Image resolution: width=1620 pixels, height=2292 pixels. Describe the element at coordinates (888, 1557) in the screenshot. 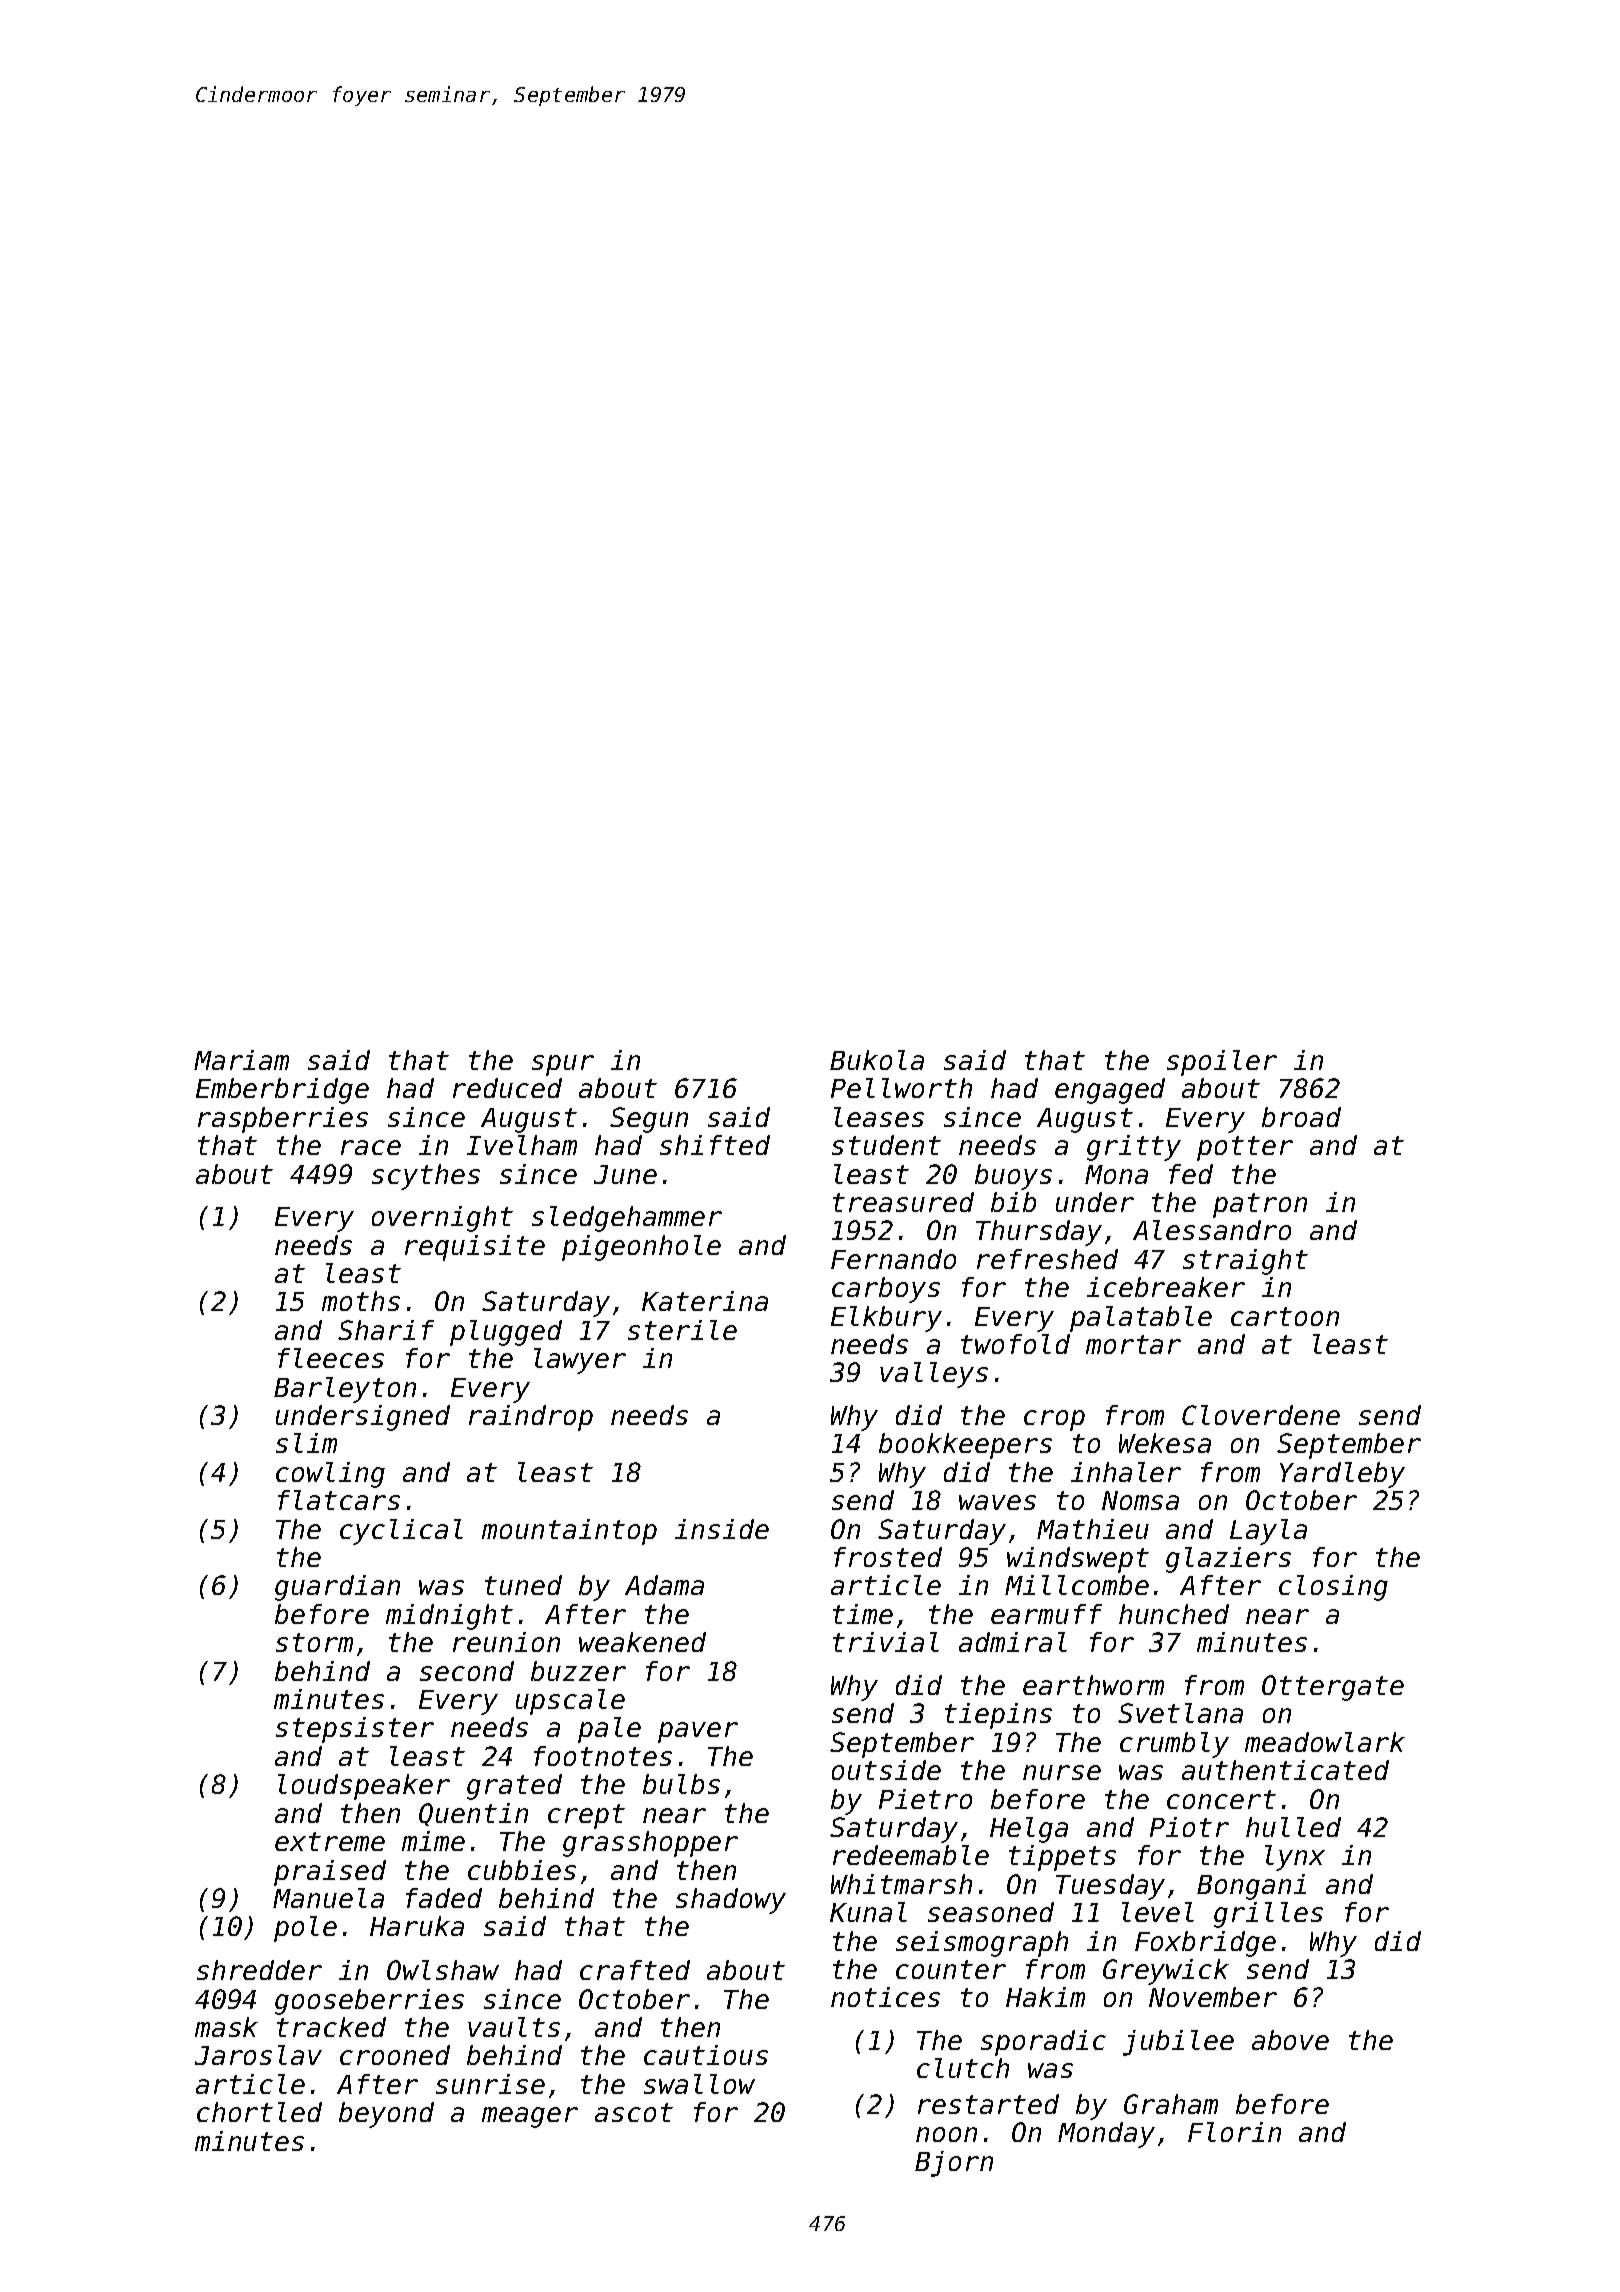

I see `frosted` at that location.
